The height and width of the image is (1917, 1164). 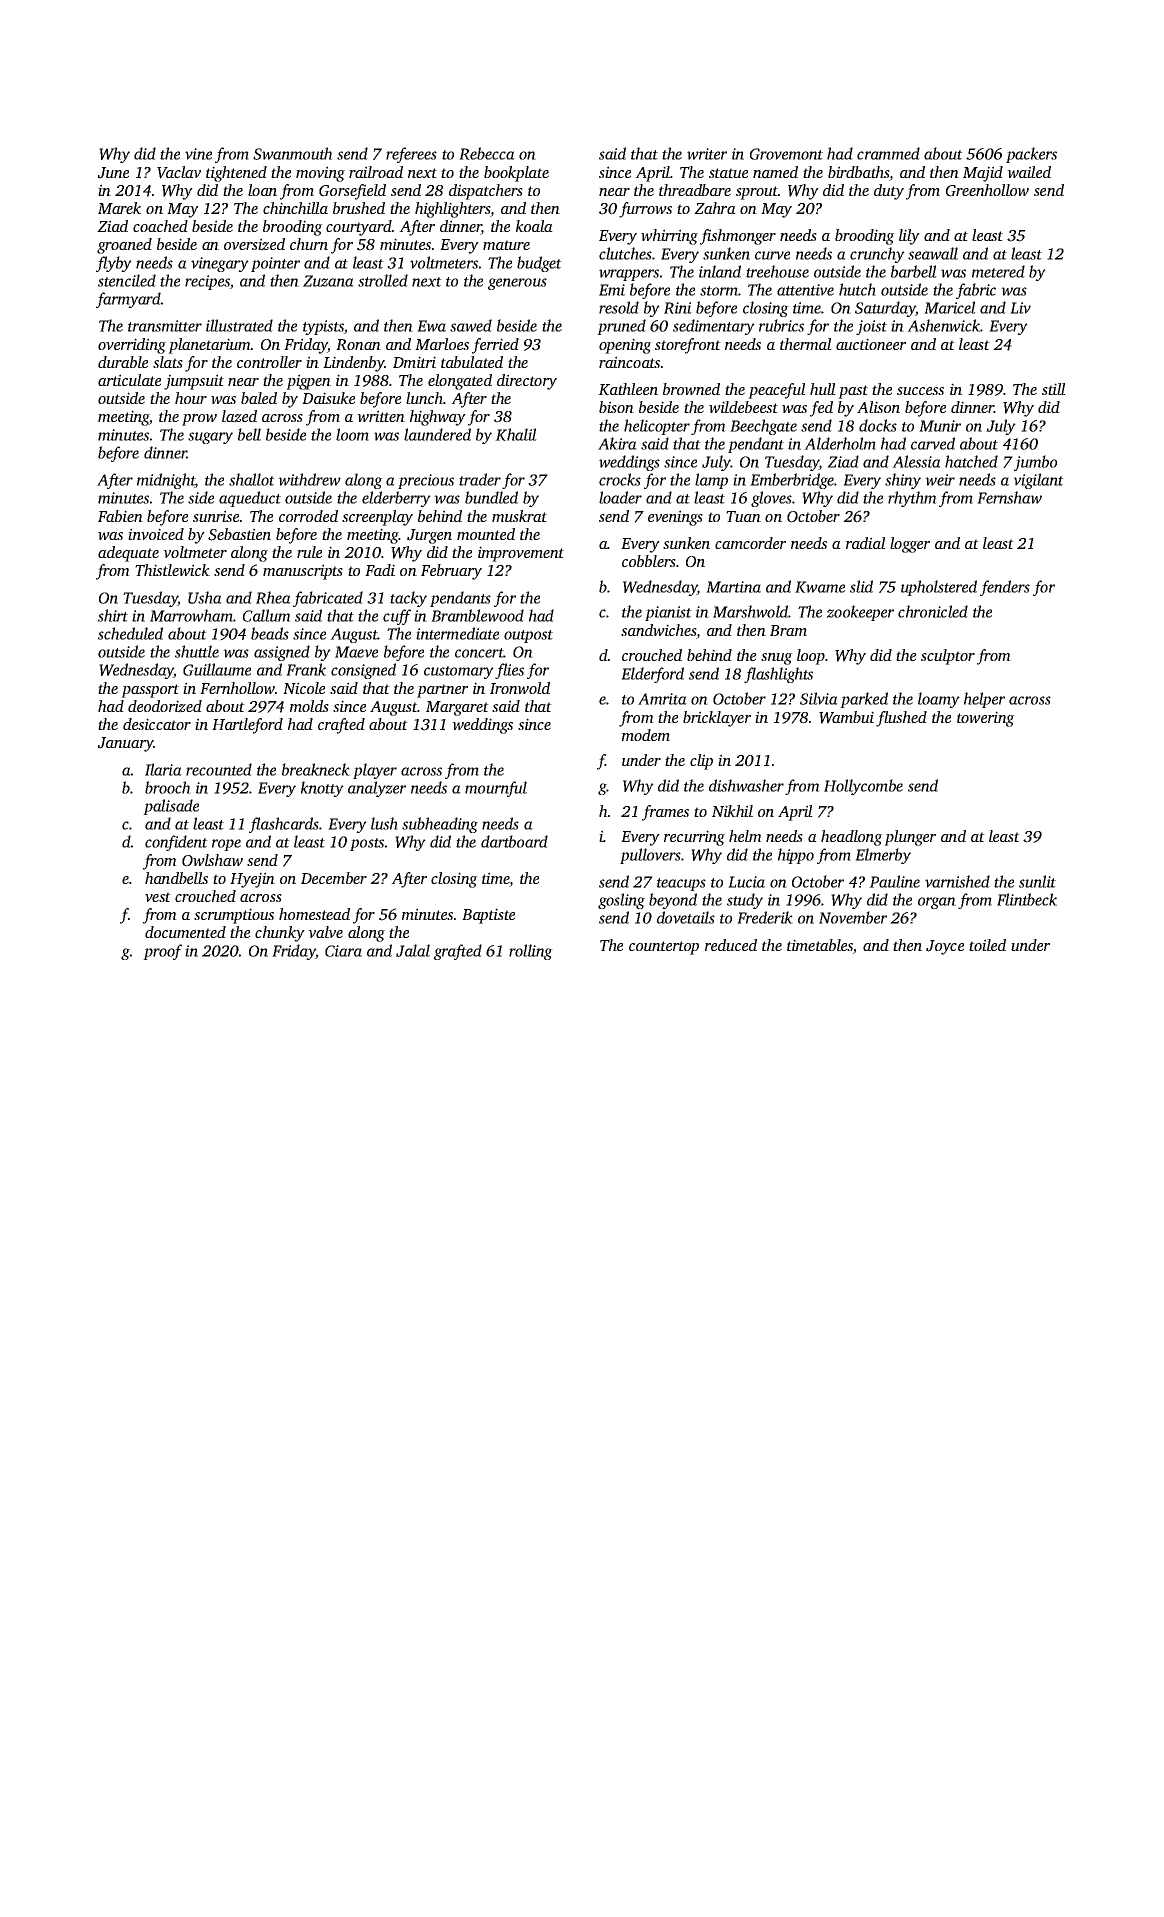 I want to click on crafted, so click(x=341, y=726).
